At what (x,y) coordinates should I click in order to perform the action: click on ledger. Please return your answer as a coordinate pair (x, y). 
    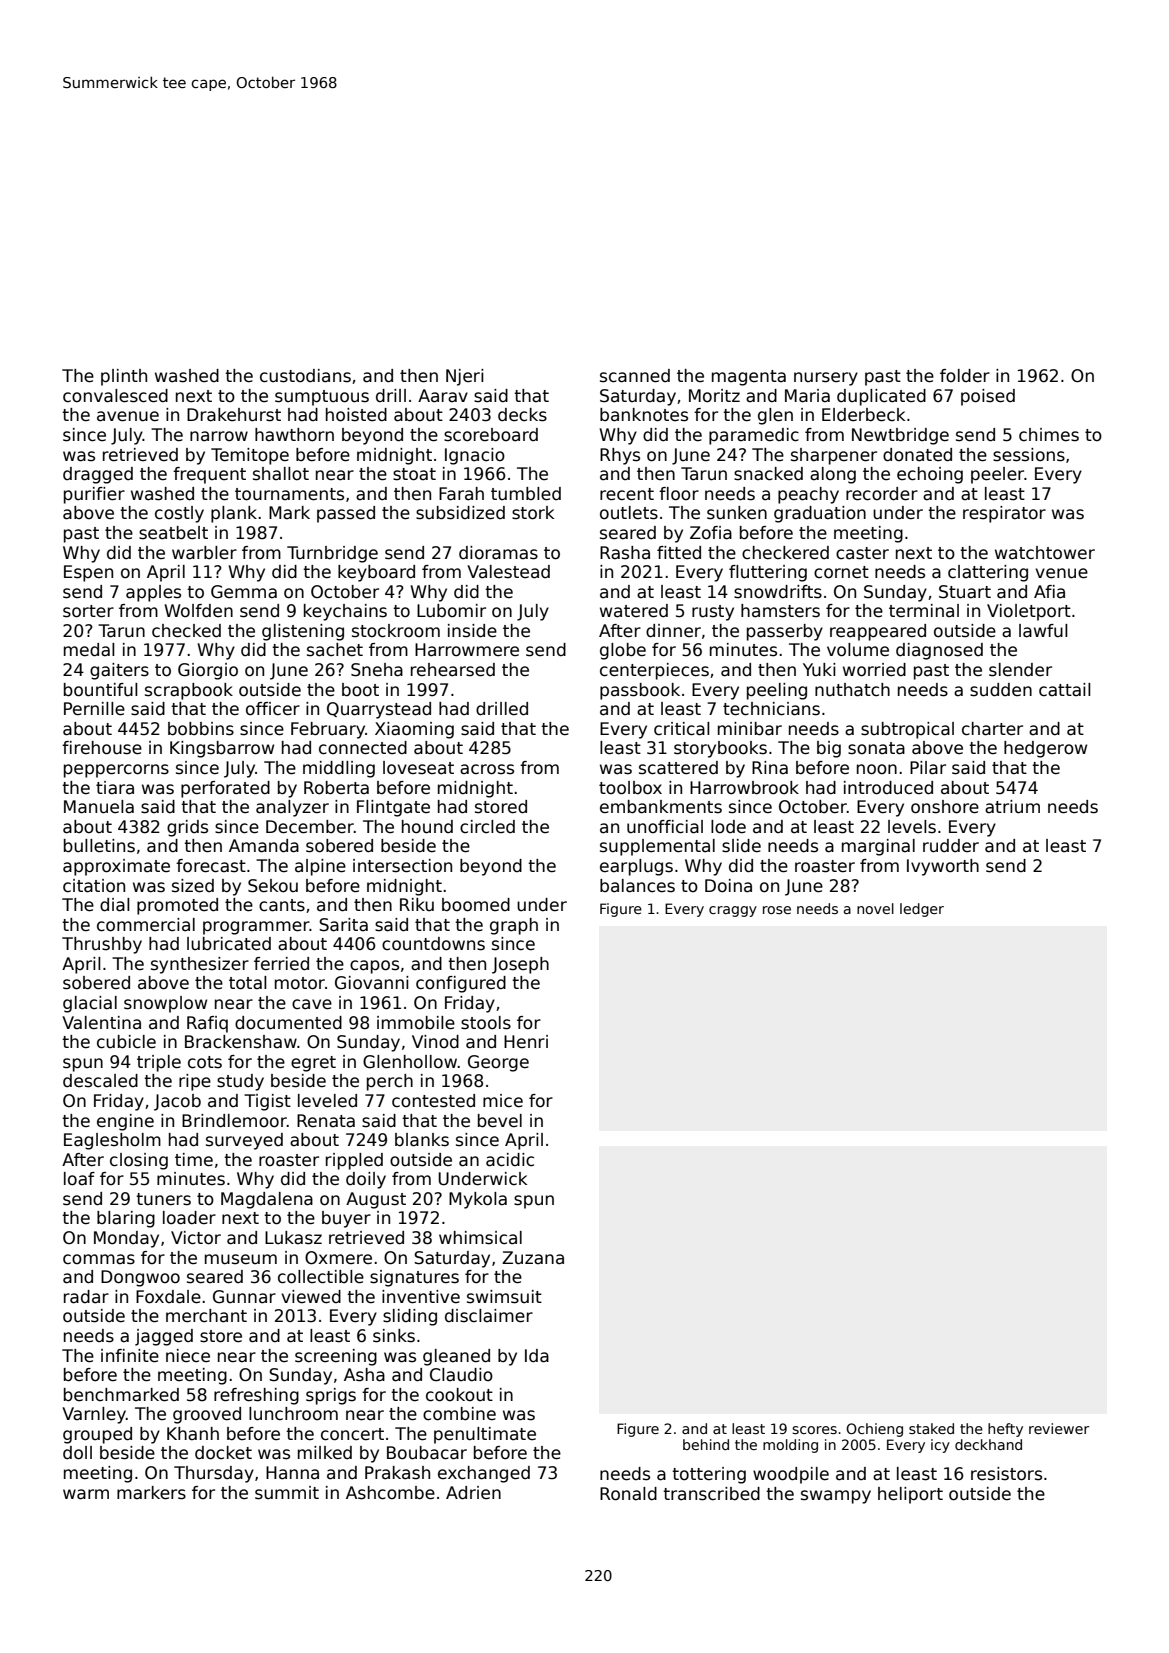
    Looking at the image, I should click on (922, 910).
